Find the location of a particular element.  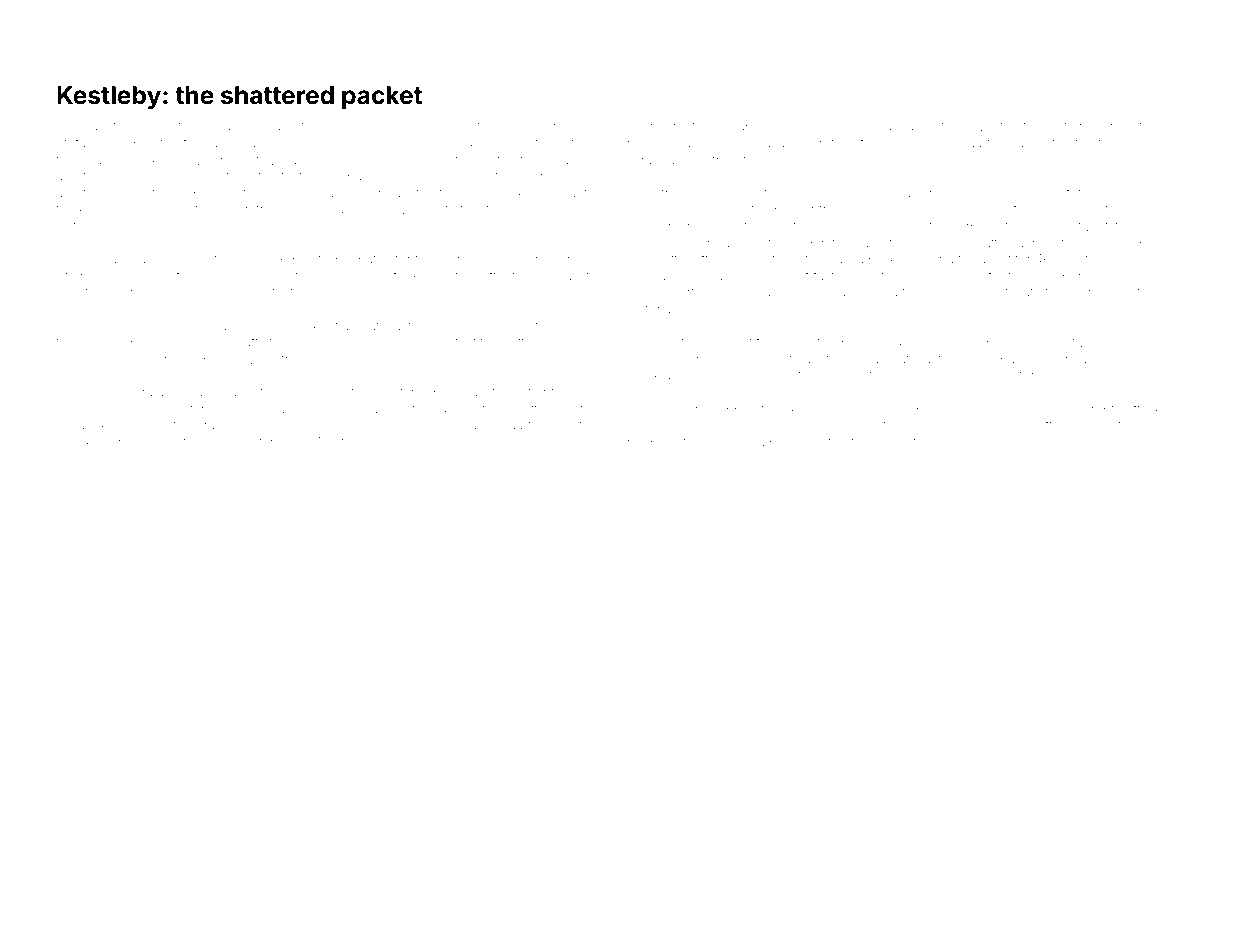

dinner is located at coordinates (107, 276).
